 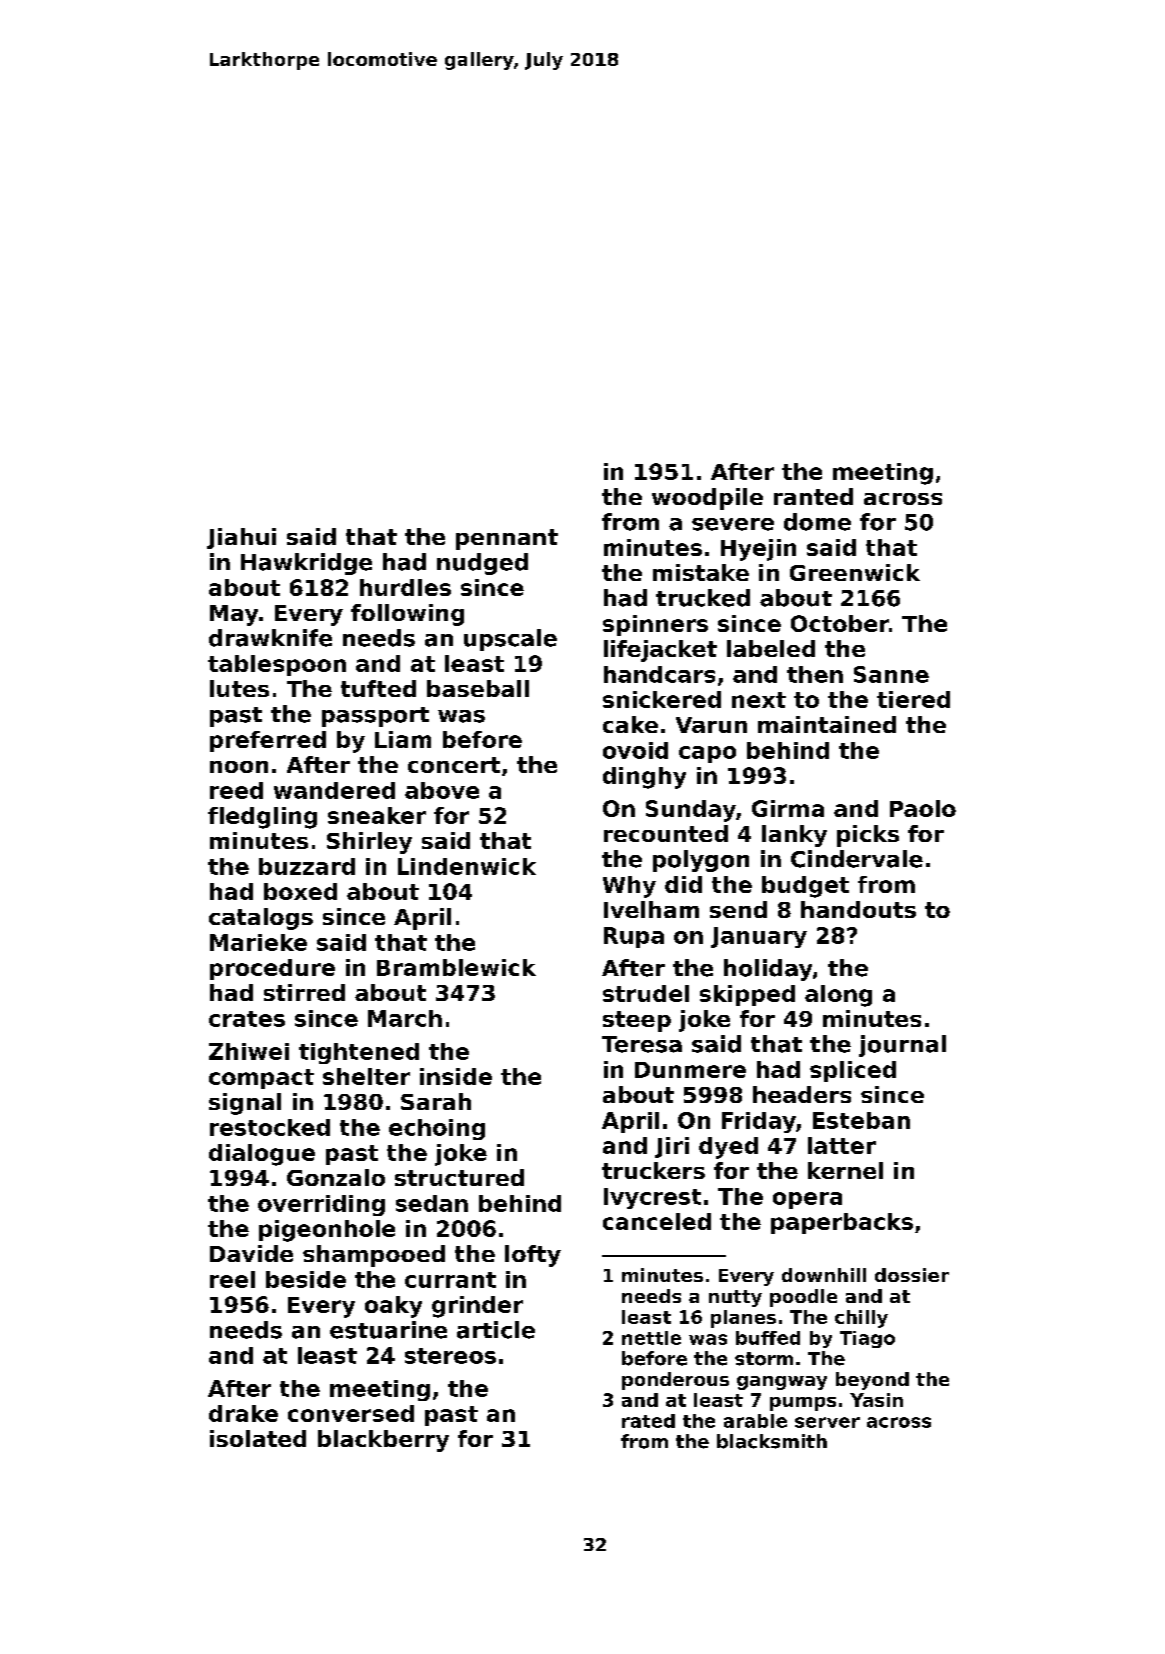 What do you see at coordinates (923, 808) in the screenshot?
I see `Paolo` at bounding box center [923, 808].
